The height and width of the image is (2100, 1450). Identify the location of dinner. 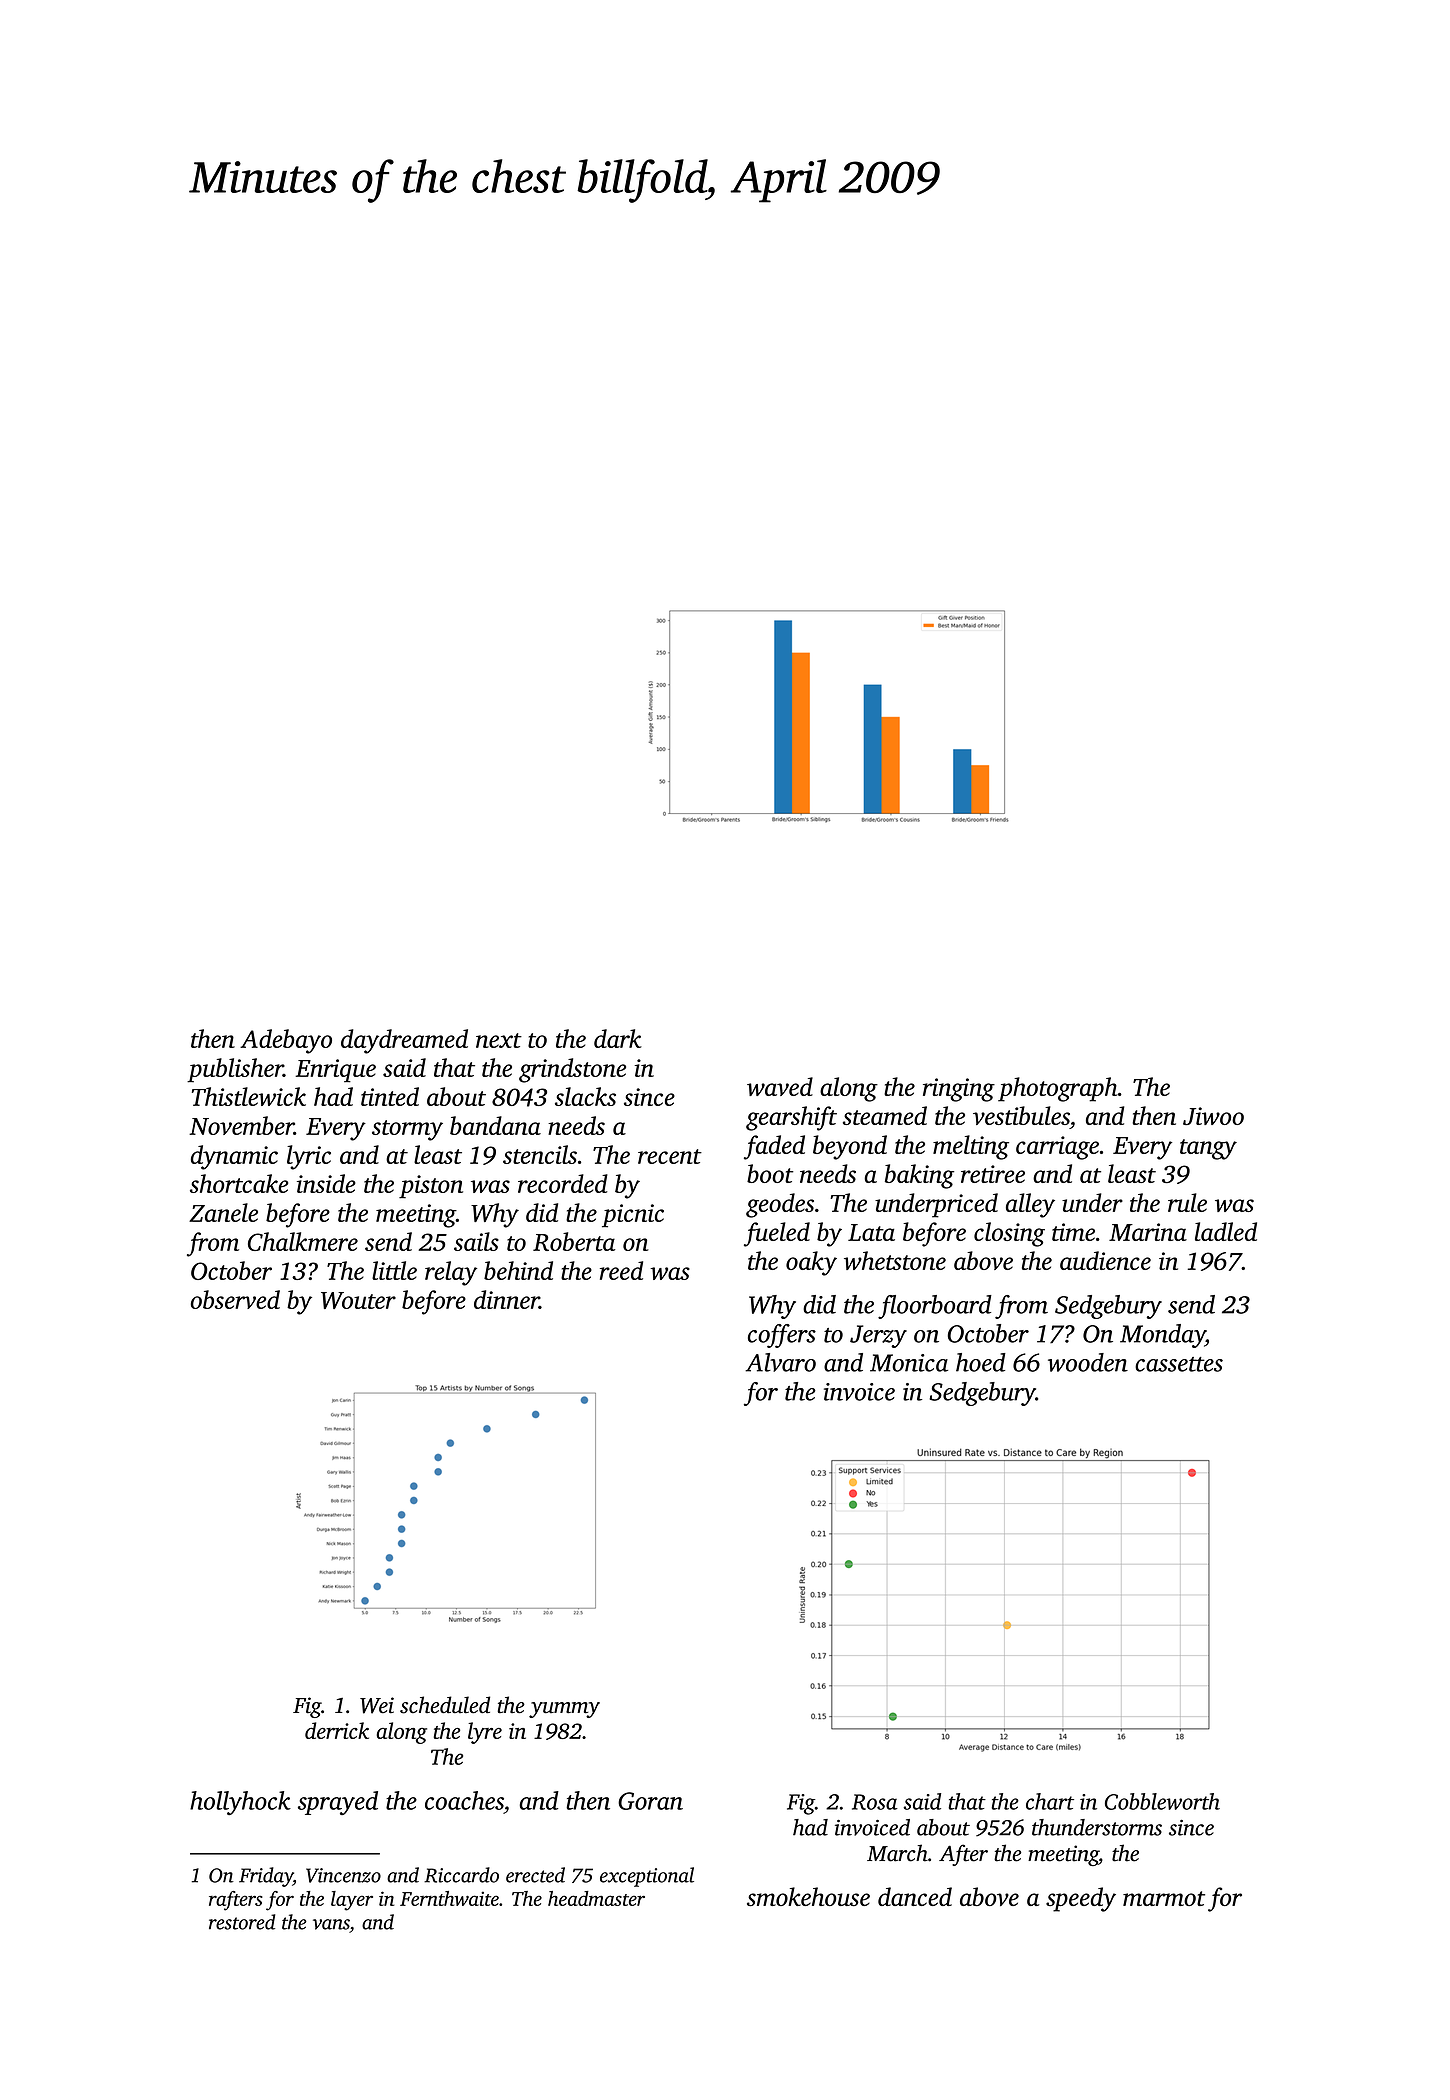
(506, 1299).
